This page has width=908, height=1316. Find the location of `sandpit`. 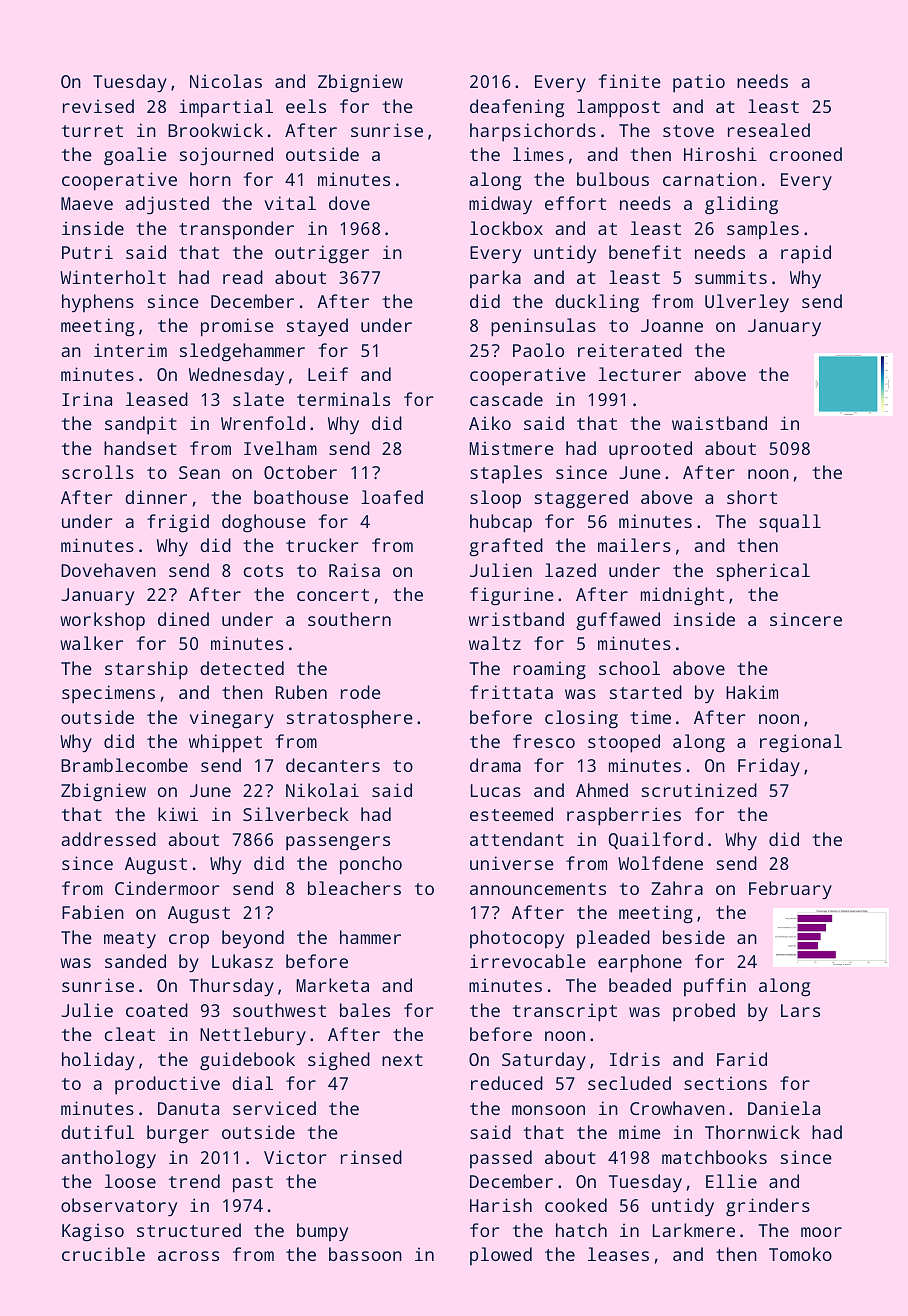

sandpit is located at coordinates (141, 425).
